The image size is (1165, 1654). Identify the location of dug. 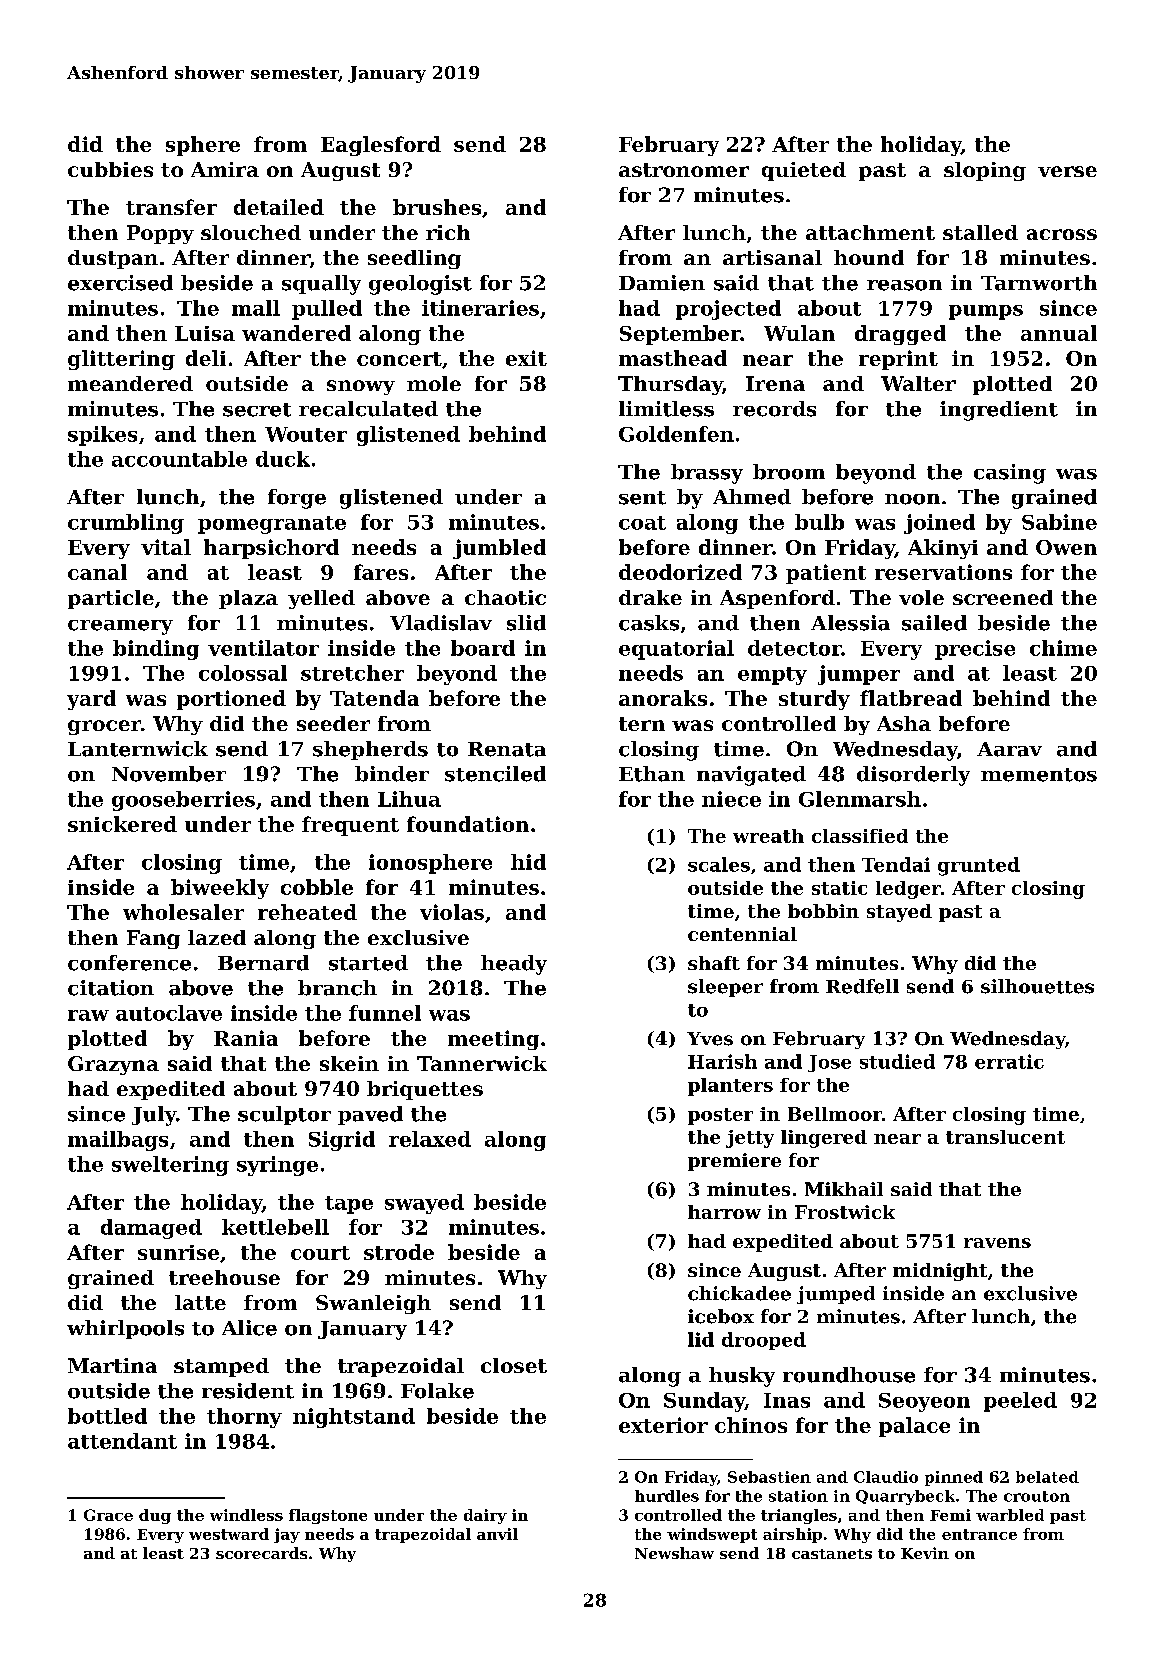
(155, 1516).
